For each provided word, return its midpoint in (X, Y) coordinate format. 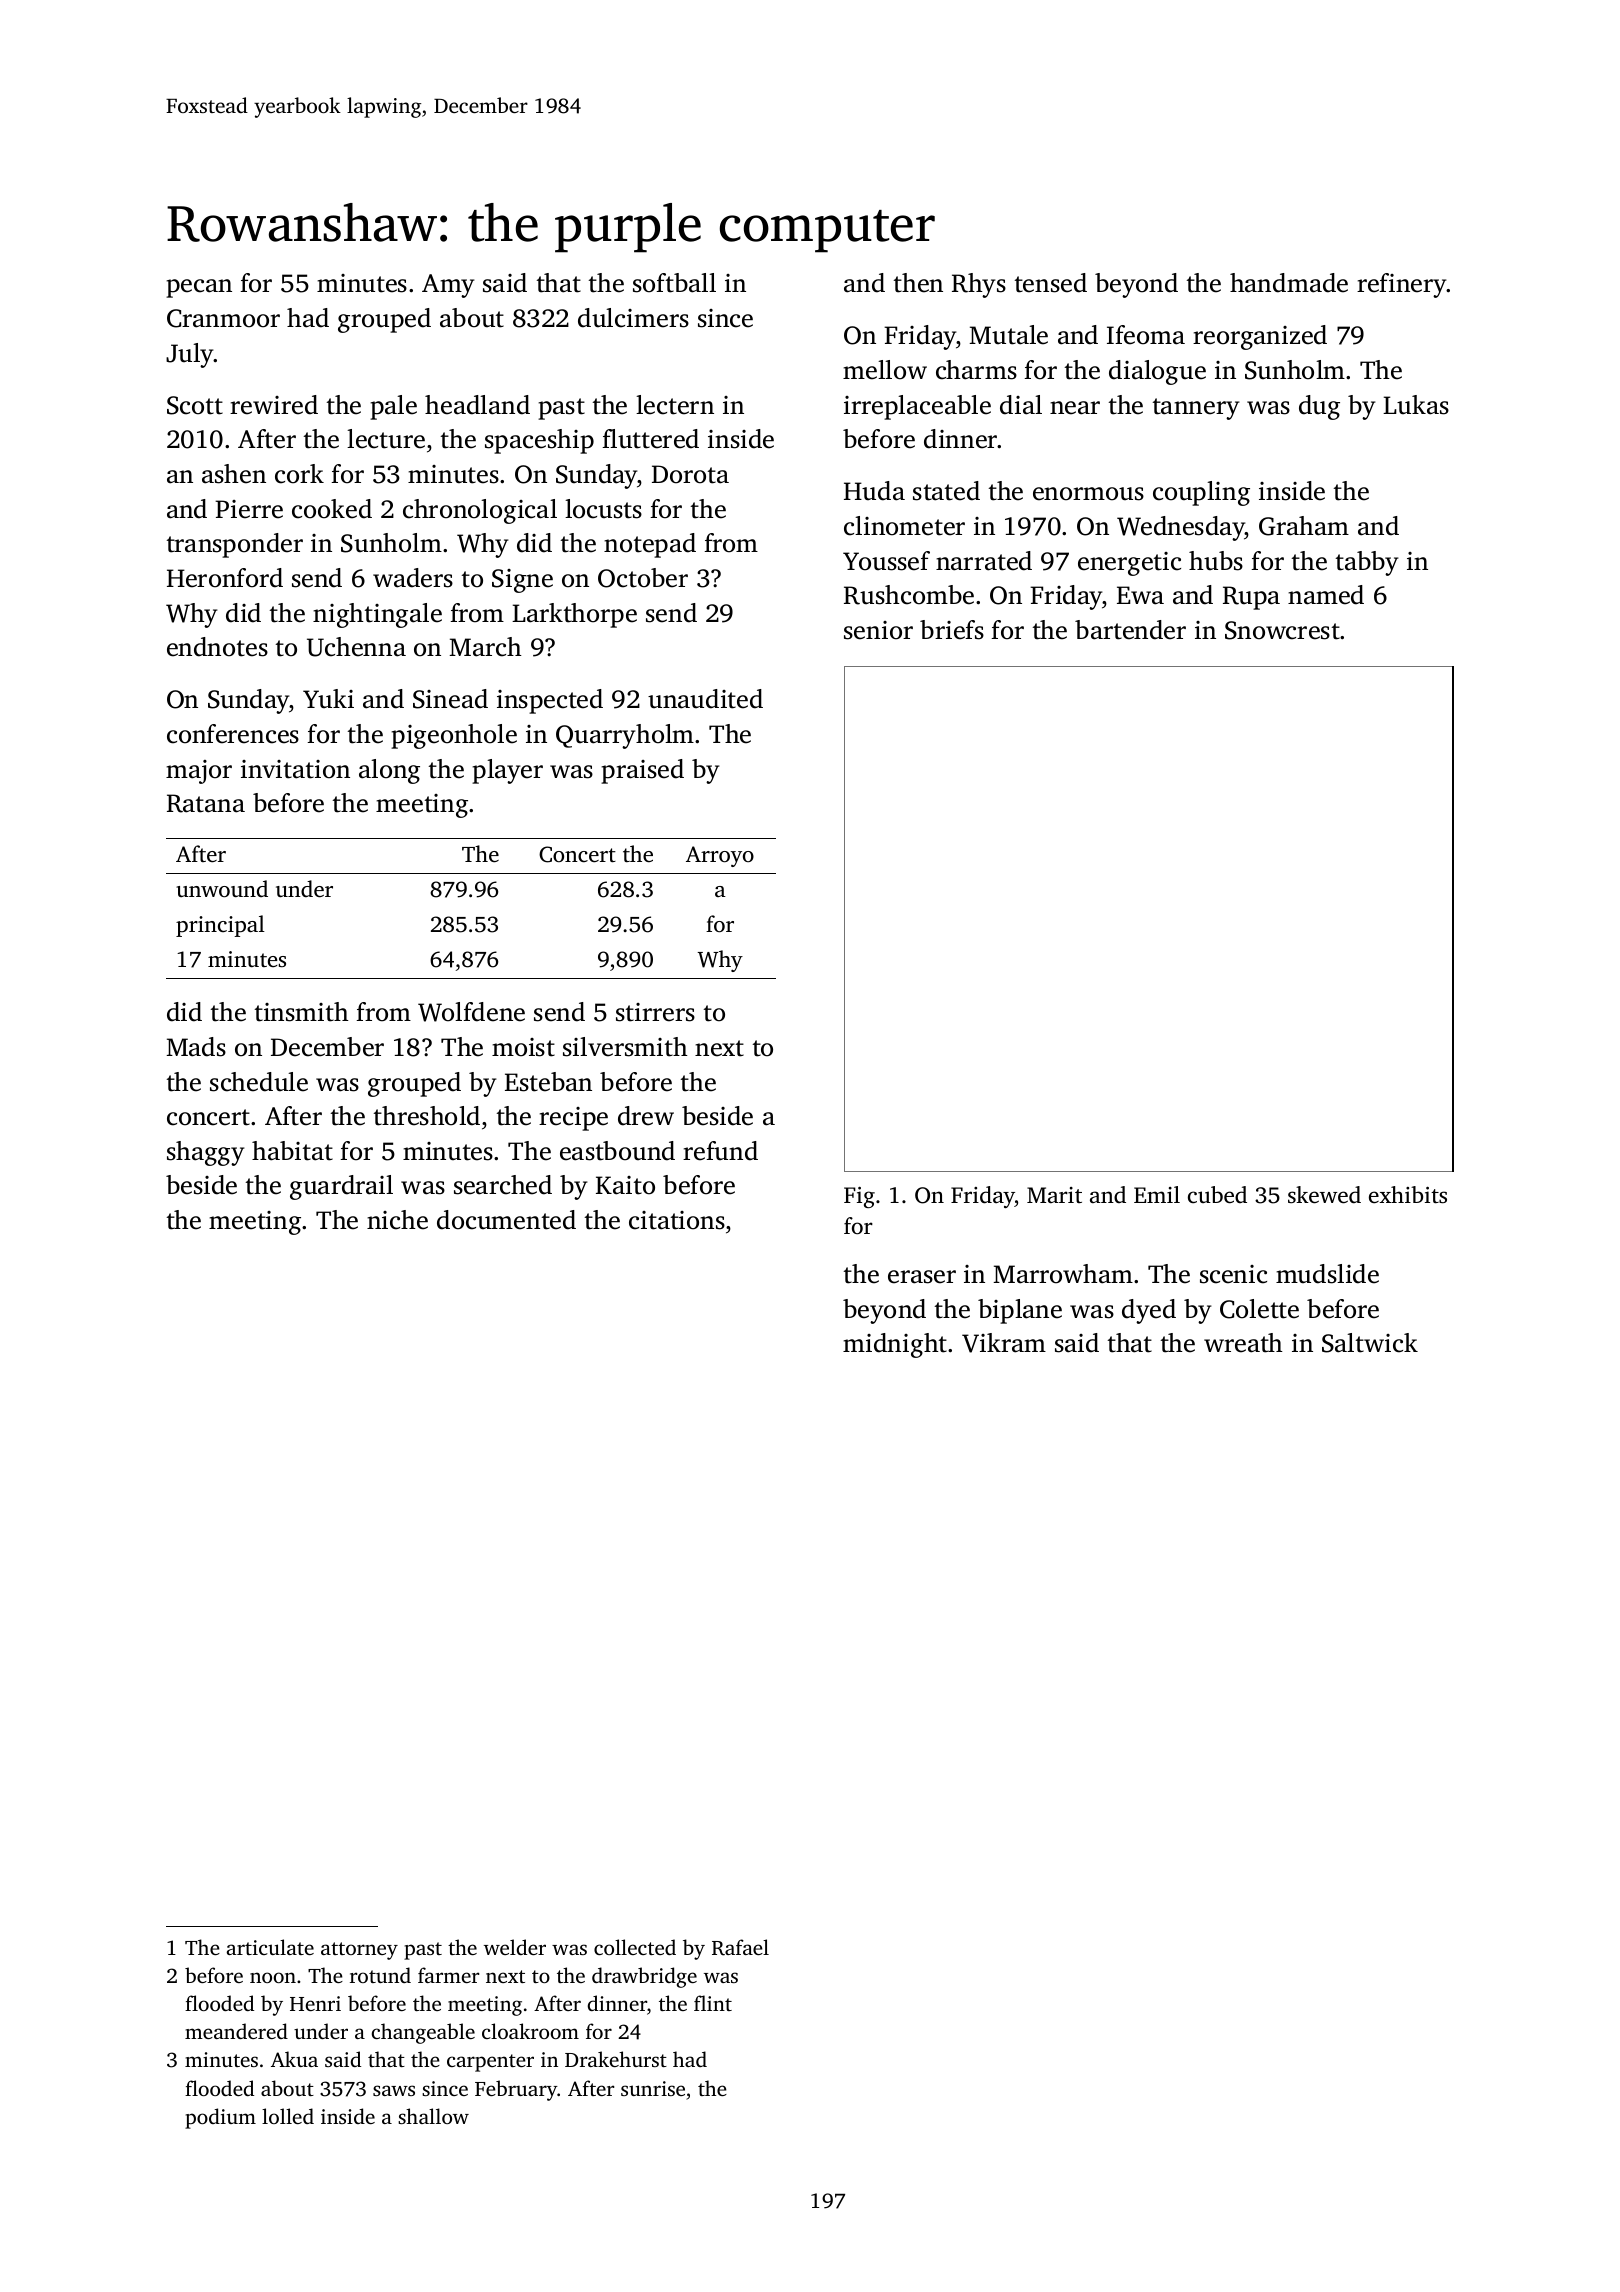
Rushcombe (909, 595)
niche (397, 1220)
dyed (1149, 1311)
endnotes (217, 647)
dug (1319, 407)
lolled (288, 2116)
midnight (895, 1345)
